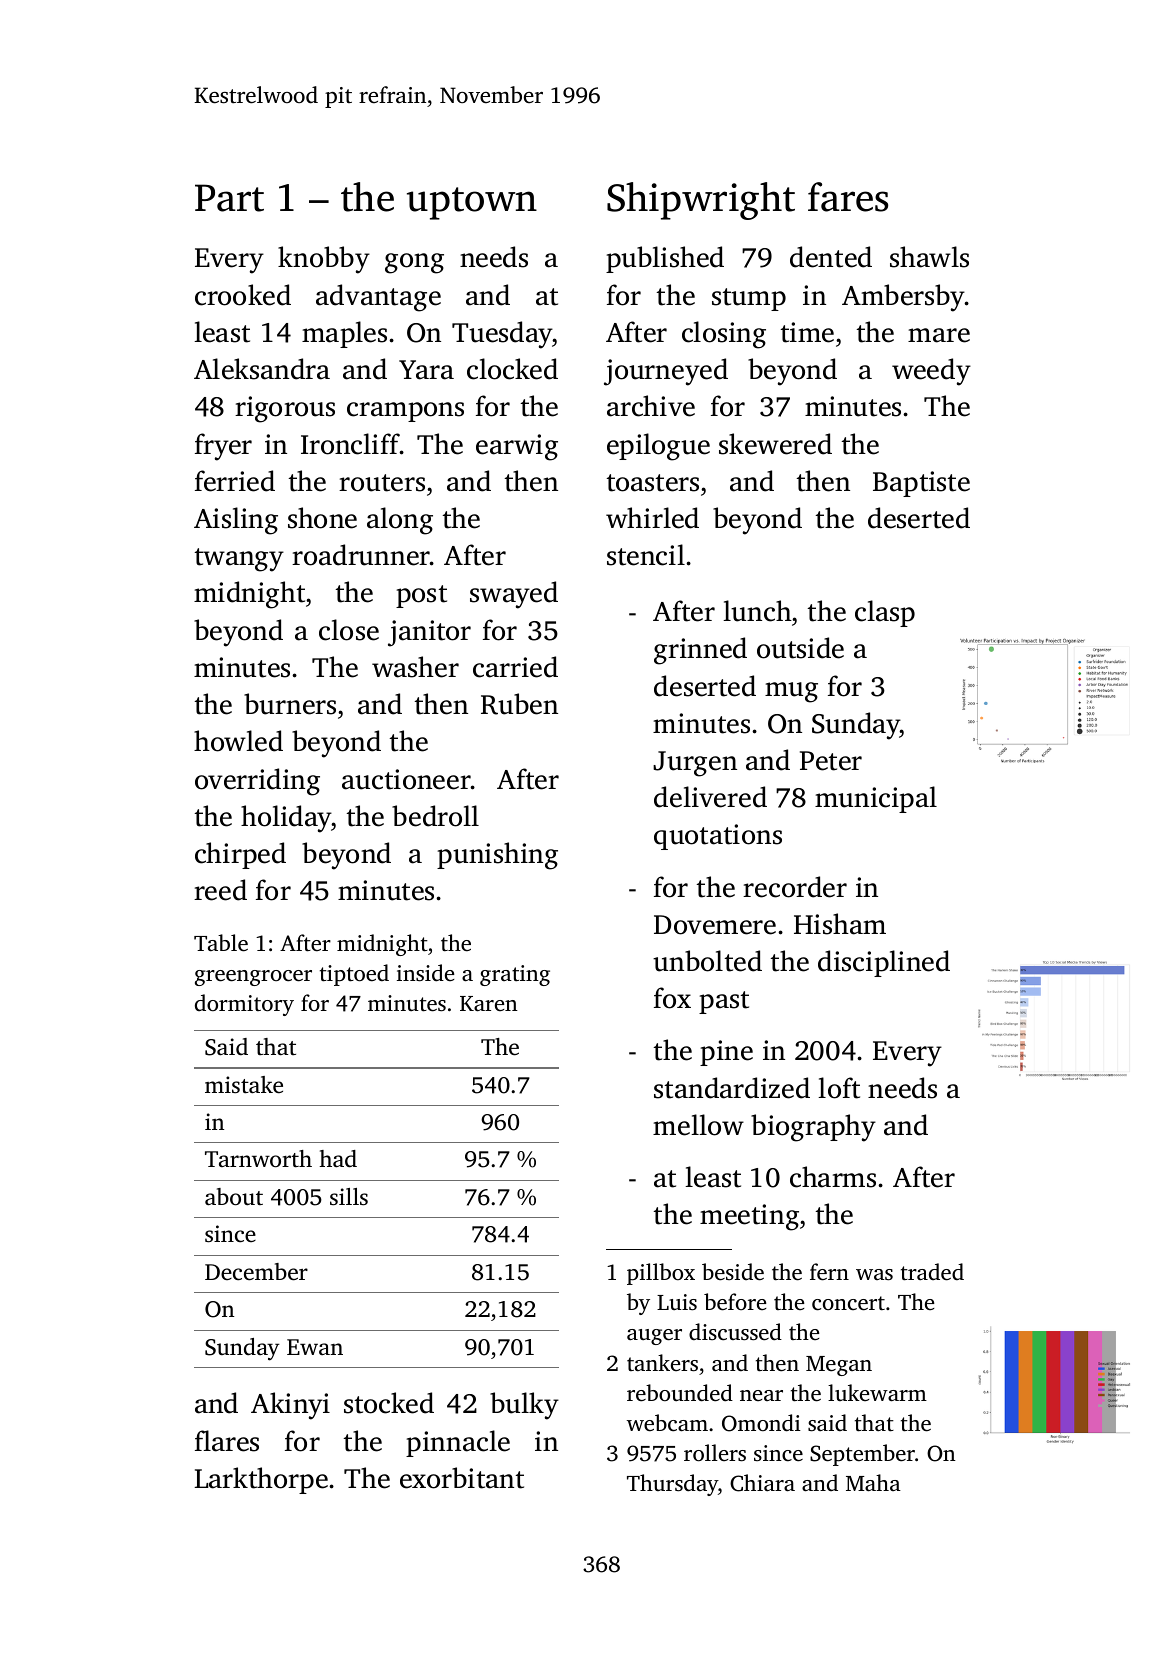  I want to click on crooked, so click(243, 295).
